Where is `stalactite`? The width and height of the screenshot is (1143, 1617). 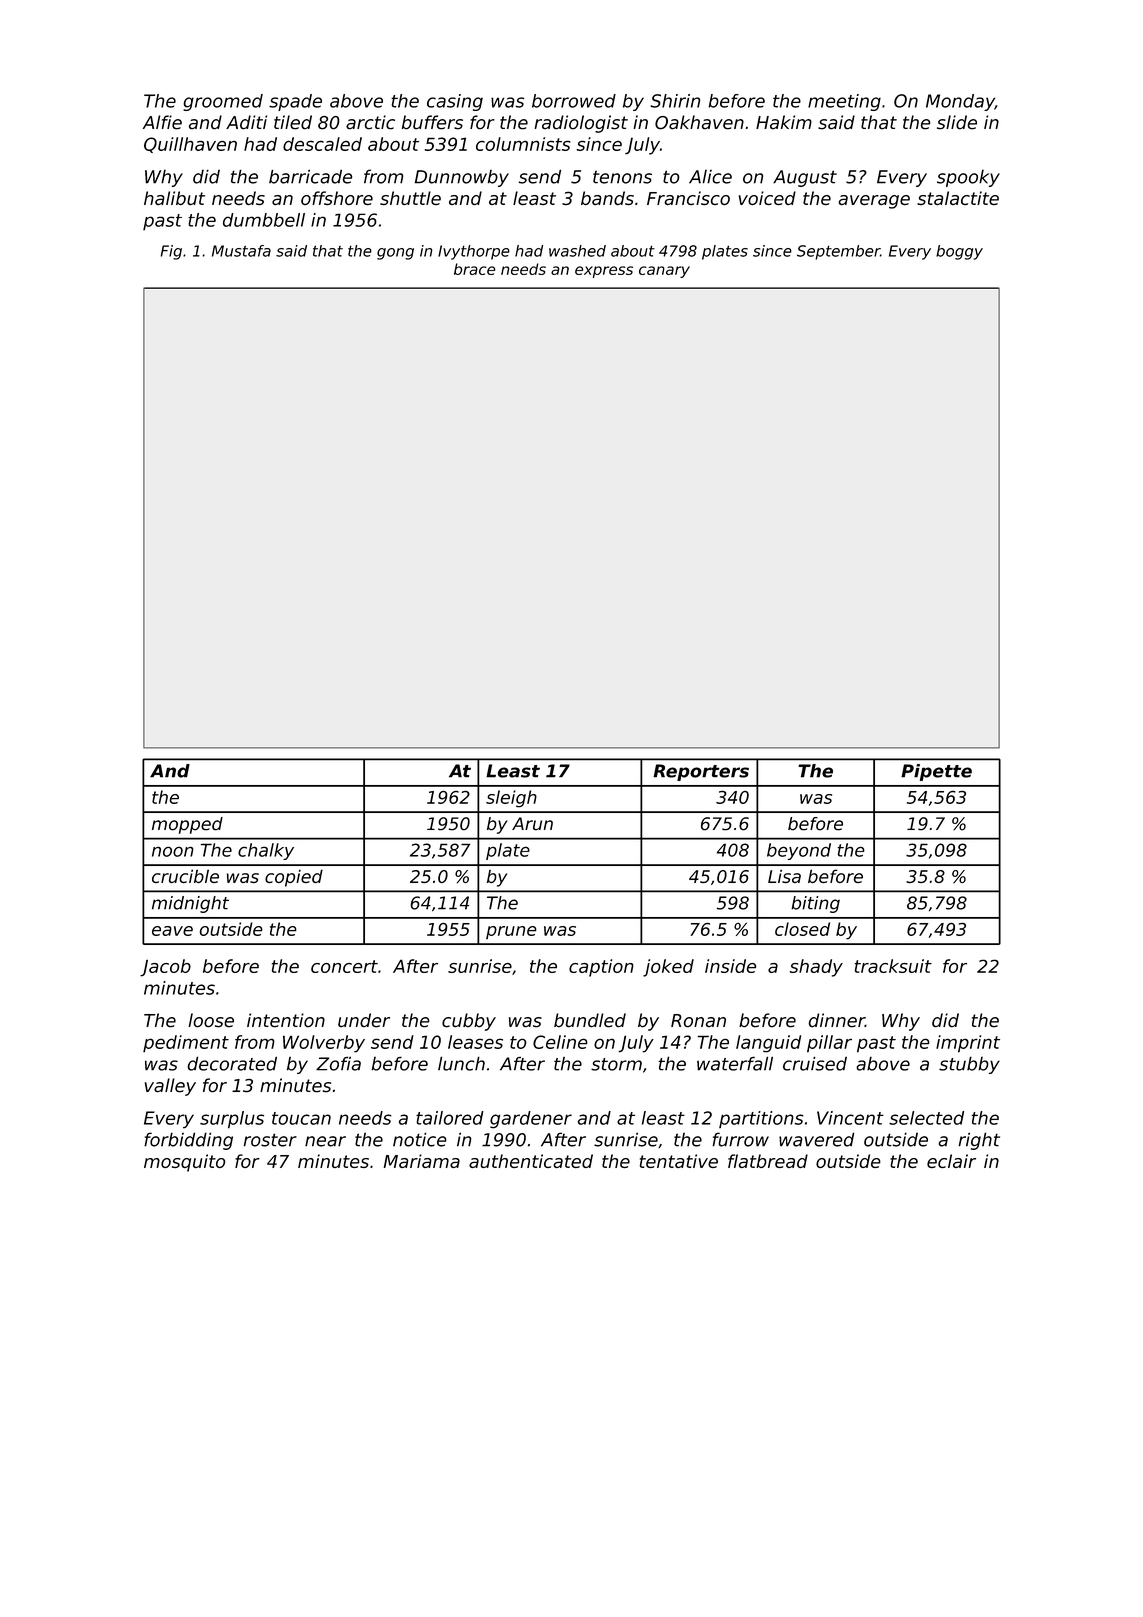 stalactite is located at coordinates (958, 198).
